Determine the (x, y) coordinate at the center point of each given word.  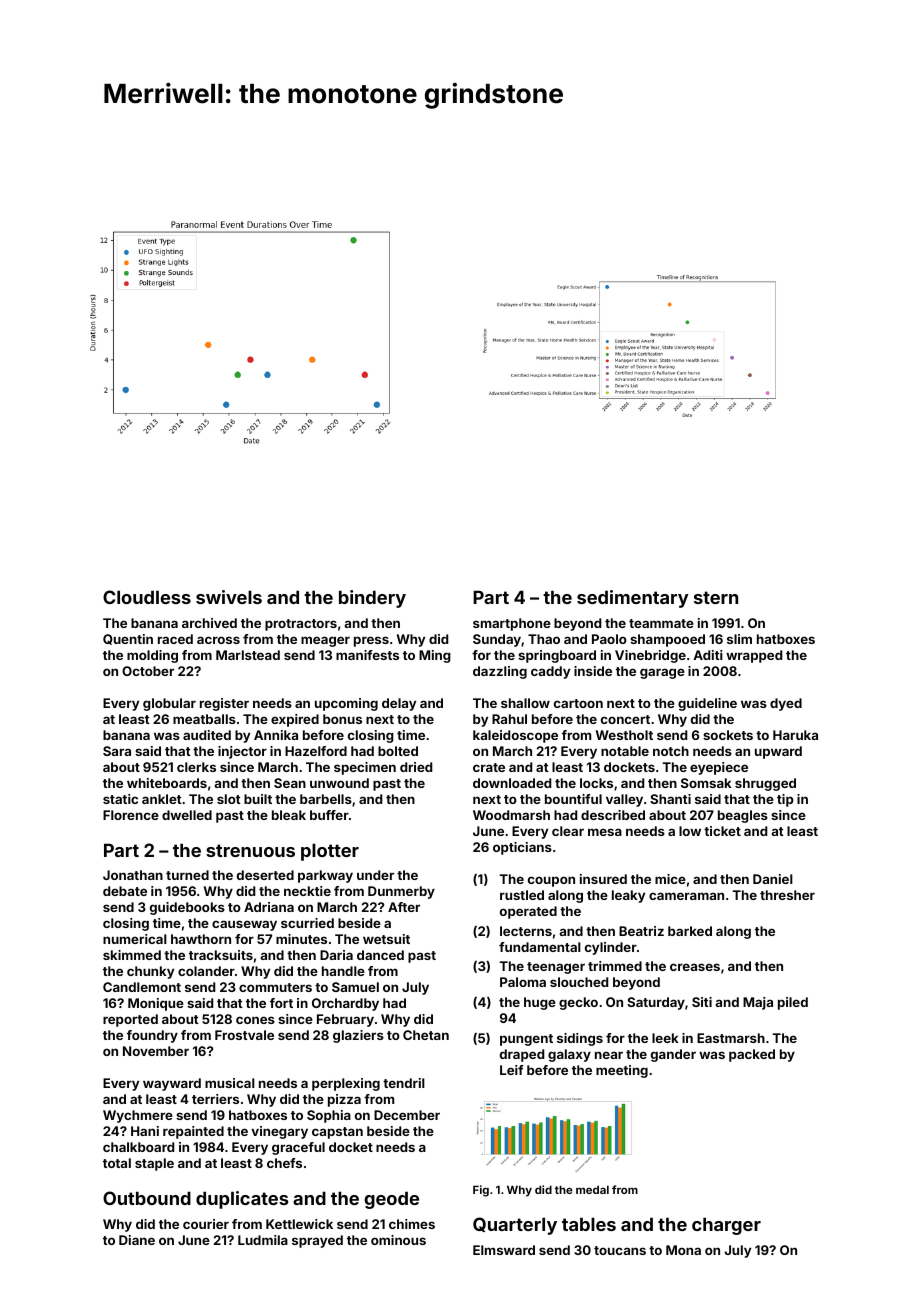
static (120, 799)
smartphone (512, 624)
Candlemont (142, 987)
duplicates (242, 1200)
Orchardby (345, 1004)
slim (739, 639)
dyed (786, 704)
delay (399, 704)
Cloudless (147, 597)
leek (665, 1038)
